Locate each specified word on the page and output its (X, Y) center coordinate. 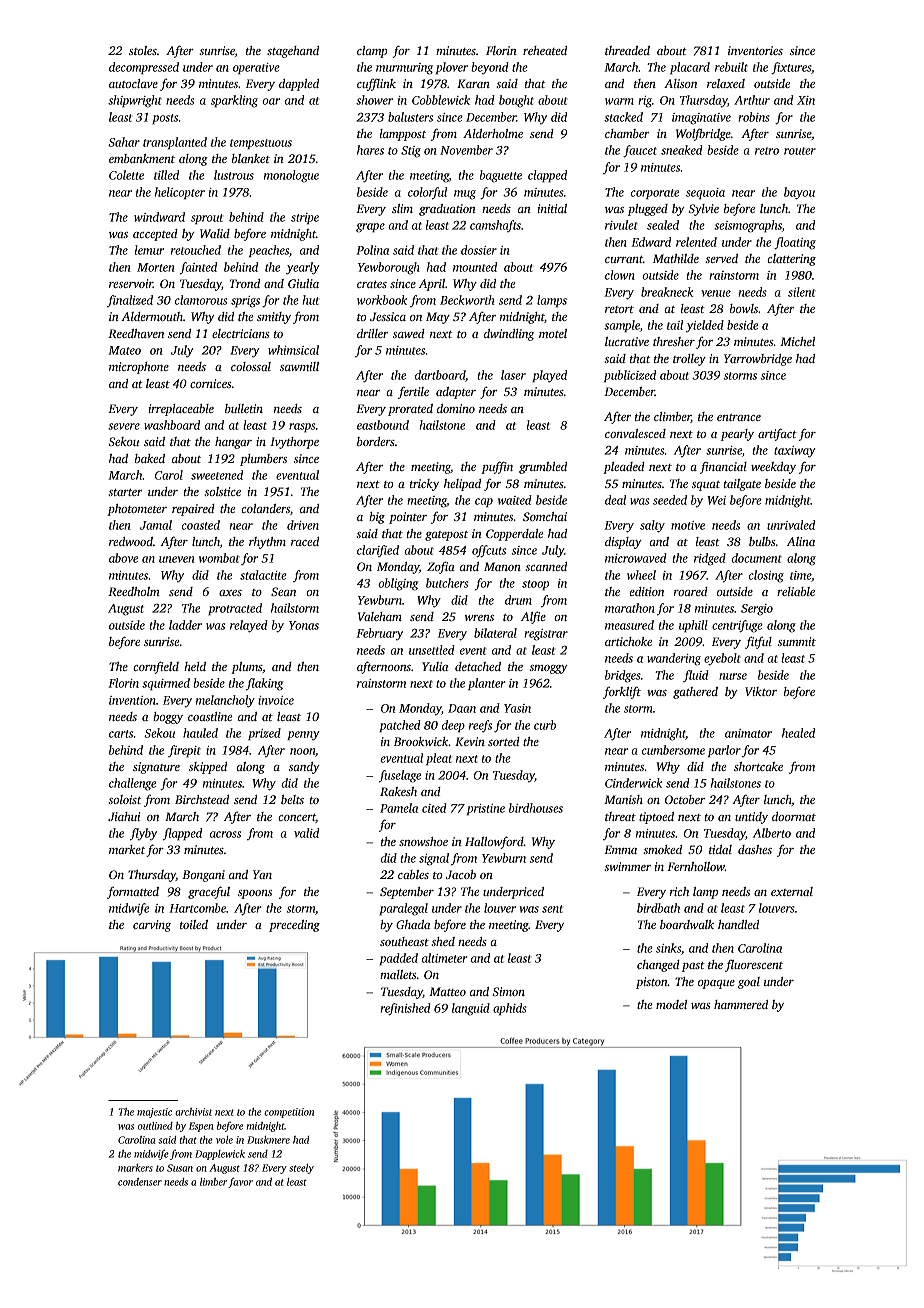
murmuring (404, 69)
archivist (193, 1112)
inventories (755, 50)
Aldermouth (152, 316)
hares (370, 150)
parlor (724, 751)
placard (690, 68)
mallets (398, 974)
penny (303, 736)
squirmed (166, 684)
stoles (143, 50)
